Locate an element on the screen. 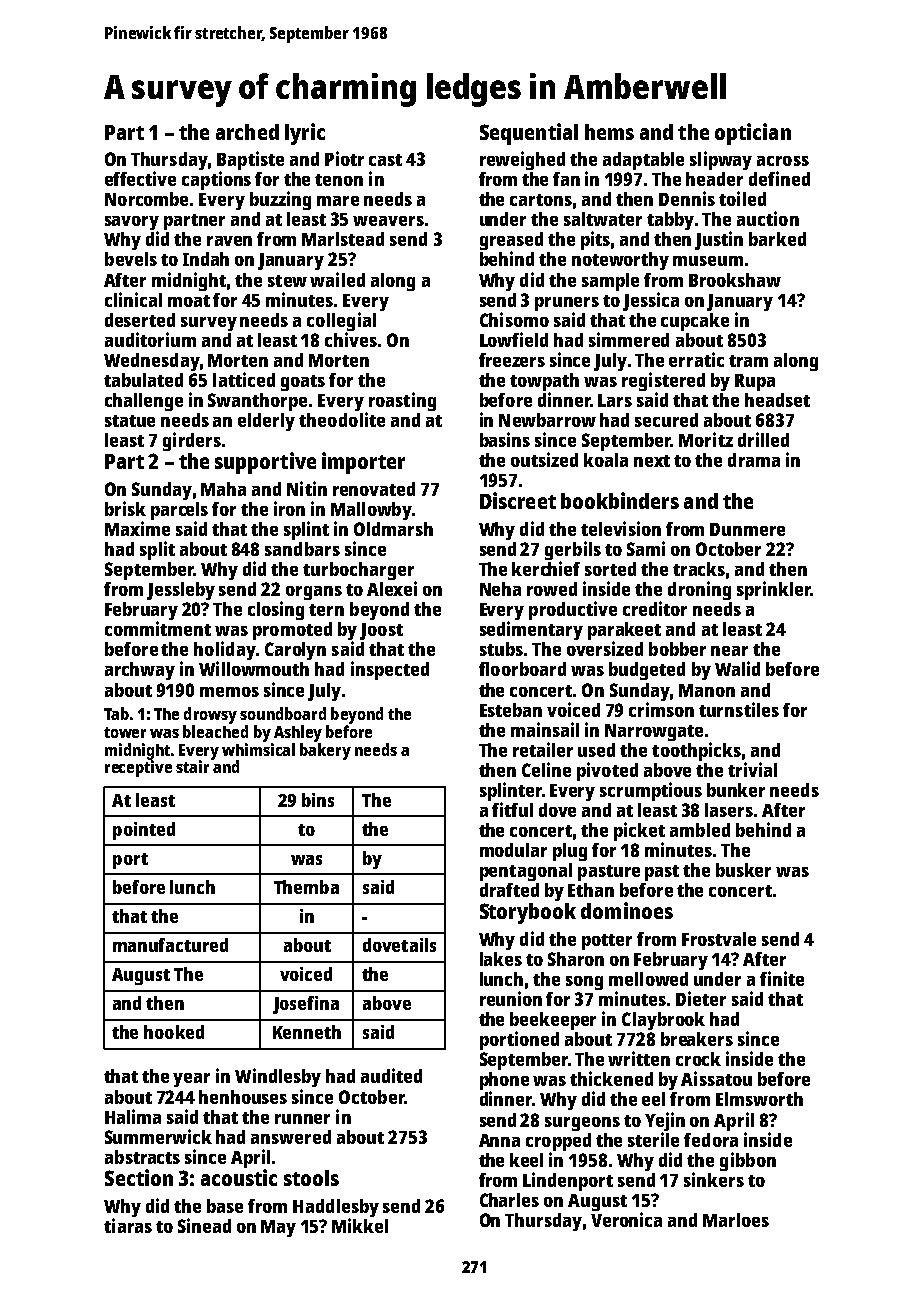 This screenshot has width=924, height=1311. basins is located at coordinates (505, 439).
